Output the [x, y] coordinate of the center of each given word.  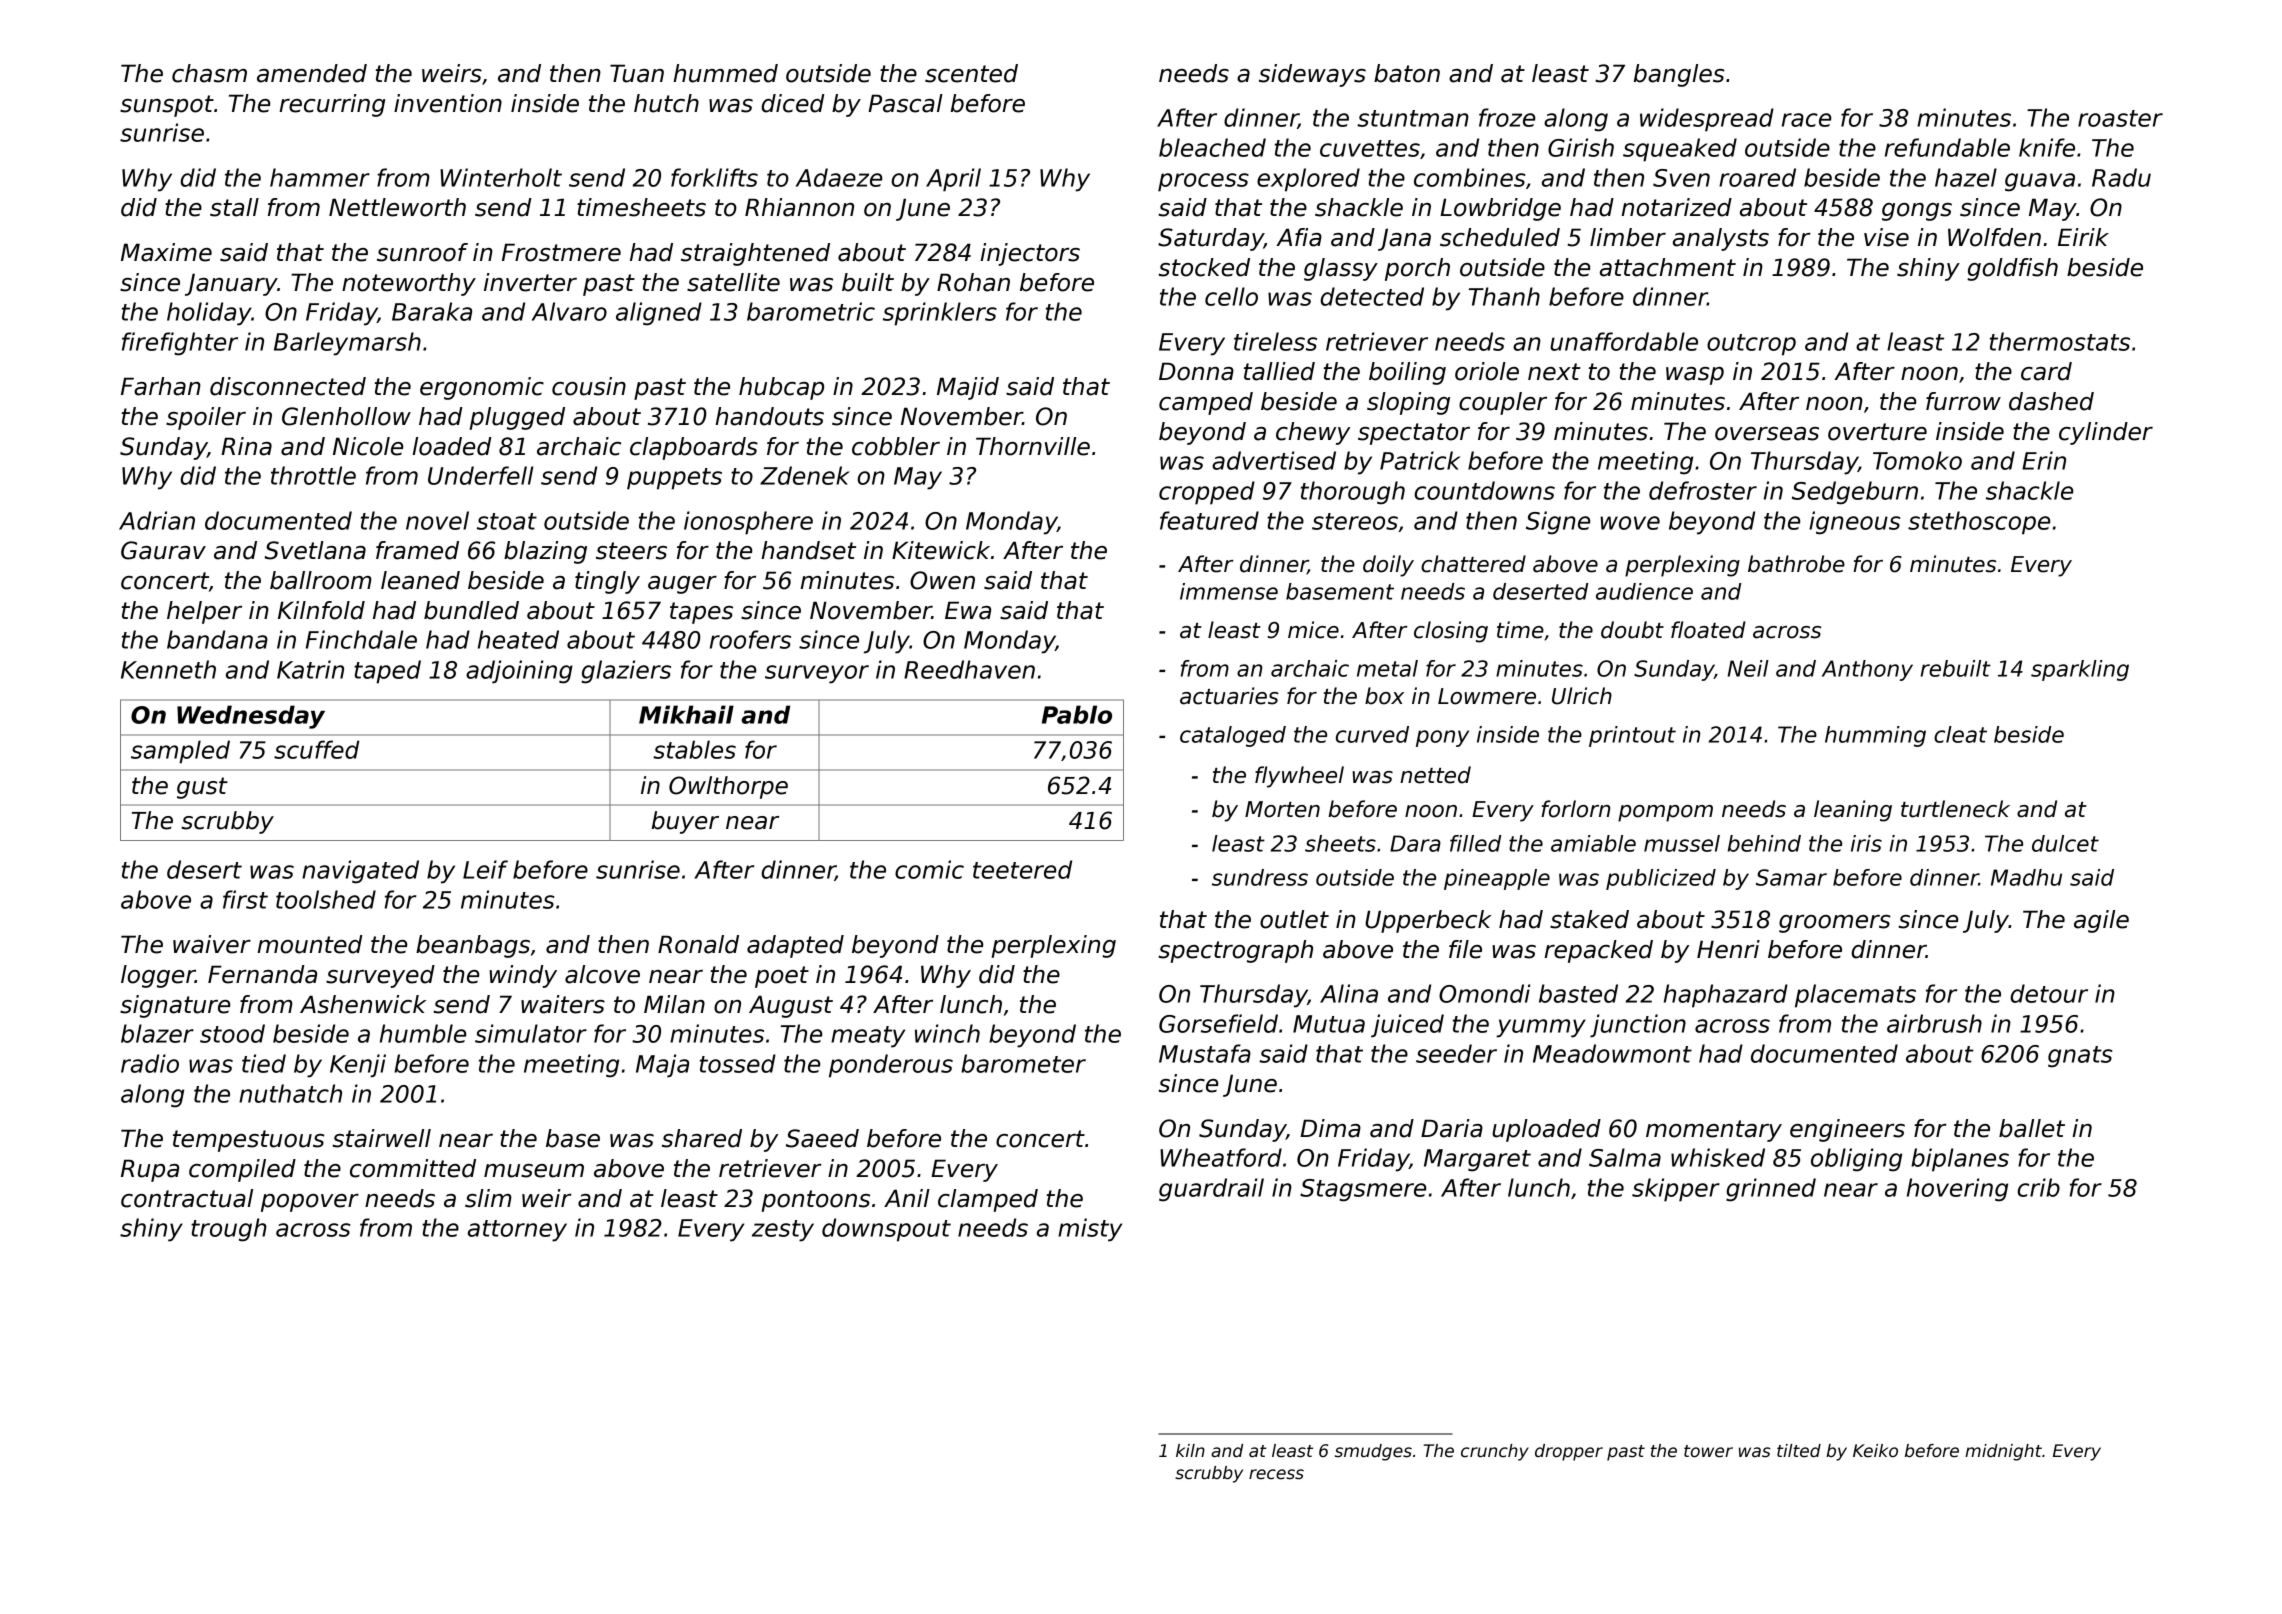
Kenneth [168, 669]
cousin [589, 386]
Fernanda [262, 974]
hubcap [781, 388]
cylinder [2106, 433]
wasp [1695, 376]
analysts [1721, 239]
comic [929, 869]
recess [1276, 1474]
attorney [517, 1231]
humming [1875, 736]
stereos [1355, 521]
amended [312, 73]
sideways [1312, 75]
